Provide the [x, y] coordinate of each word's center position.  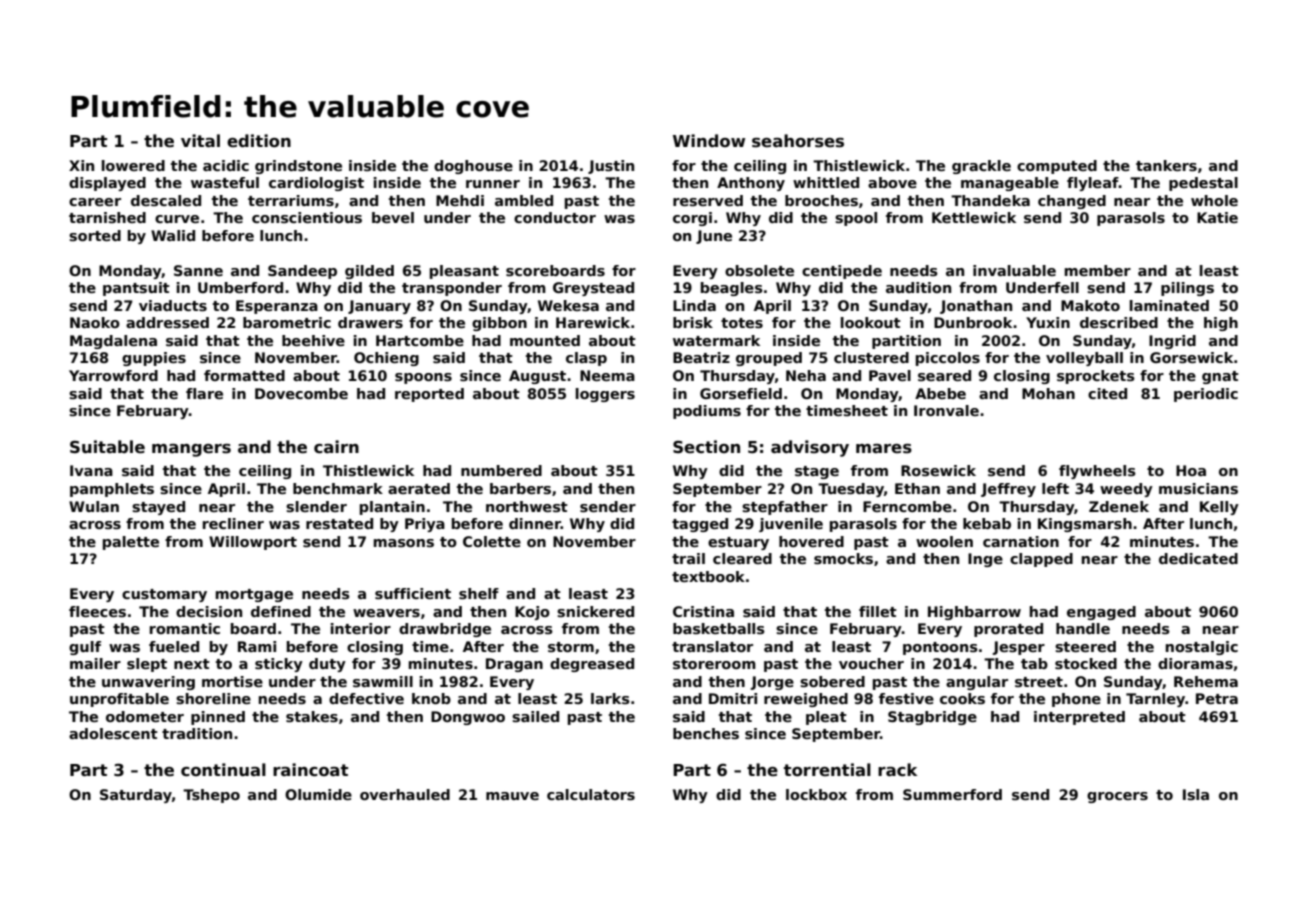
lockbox [816, 794]
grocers [1117, 797]
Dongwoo [468, 718]
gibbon [499, 324]
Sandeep [302, 272]
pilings [1187, 289]
